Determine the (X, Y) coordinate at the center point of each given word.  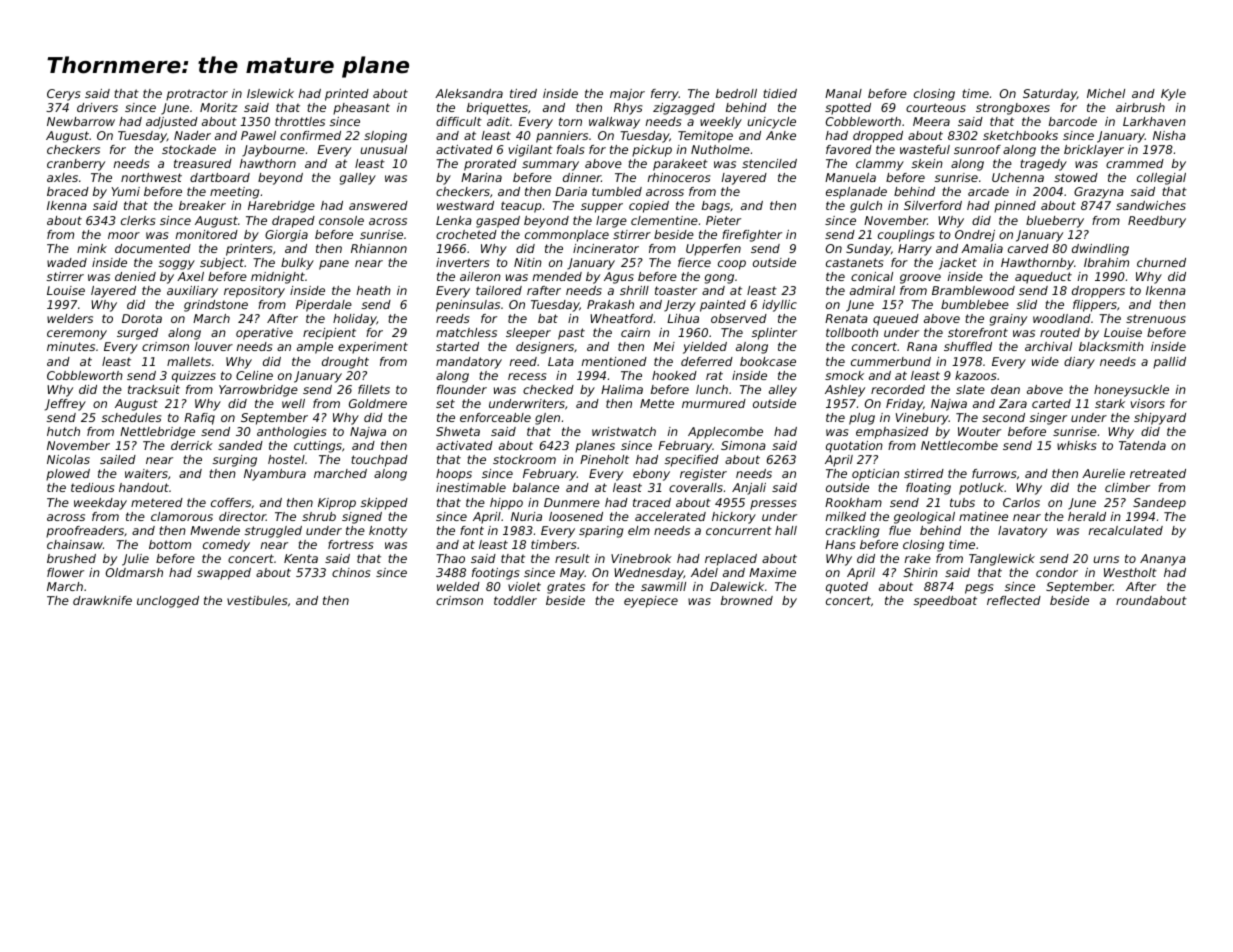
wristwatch (624, 431)
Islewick (270, 93)
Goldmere (378, 403)
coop (732, 265)
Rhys (628, 109)
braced (68, 191)
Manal (843, 93)
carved (1028, 248)
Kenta (301, 558)
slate (970, 389)
